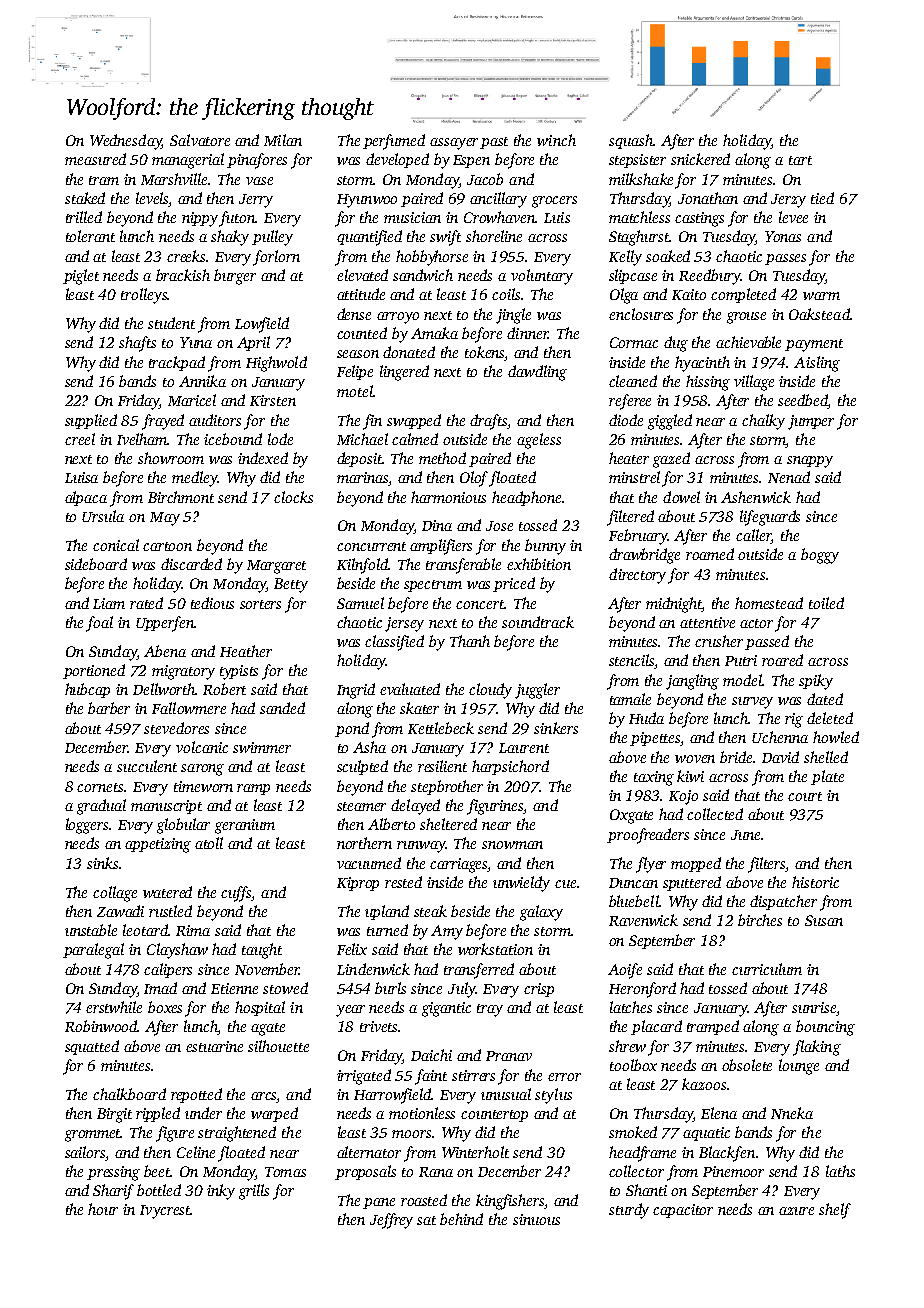  I want to click on hour, so click(103, 1209).
